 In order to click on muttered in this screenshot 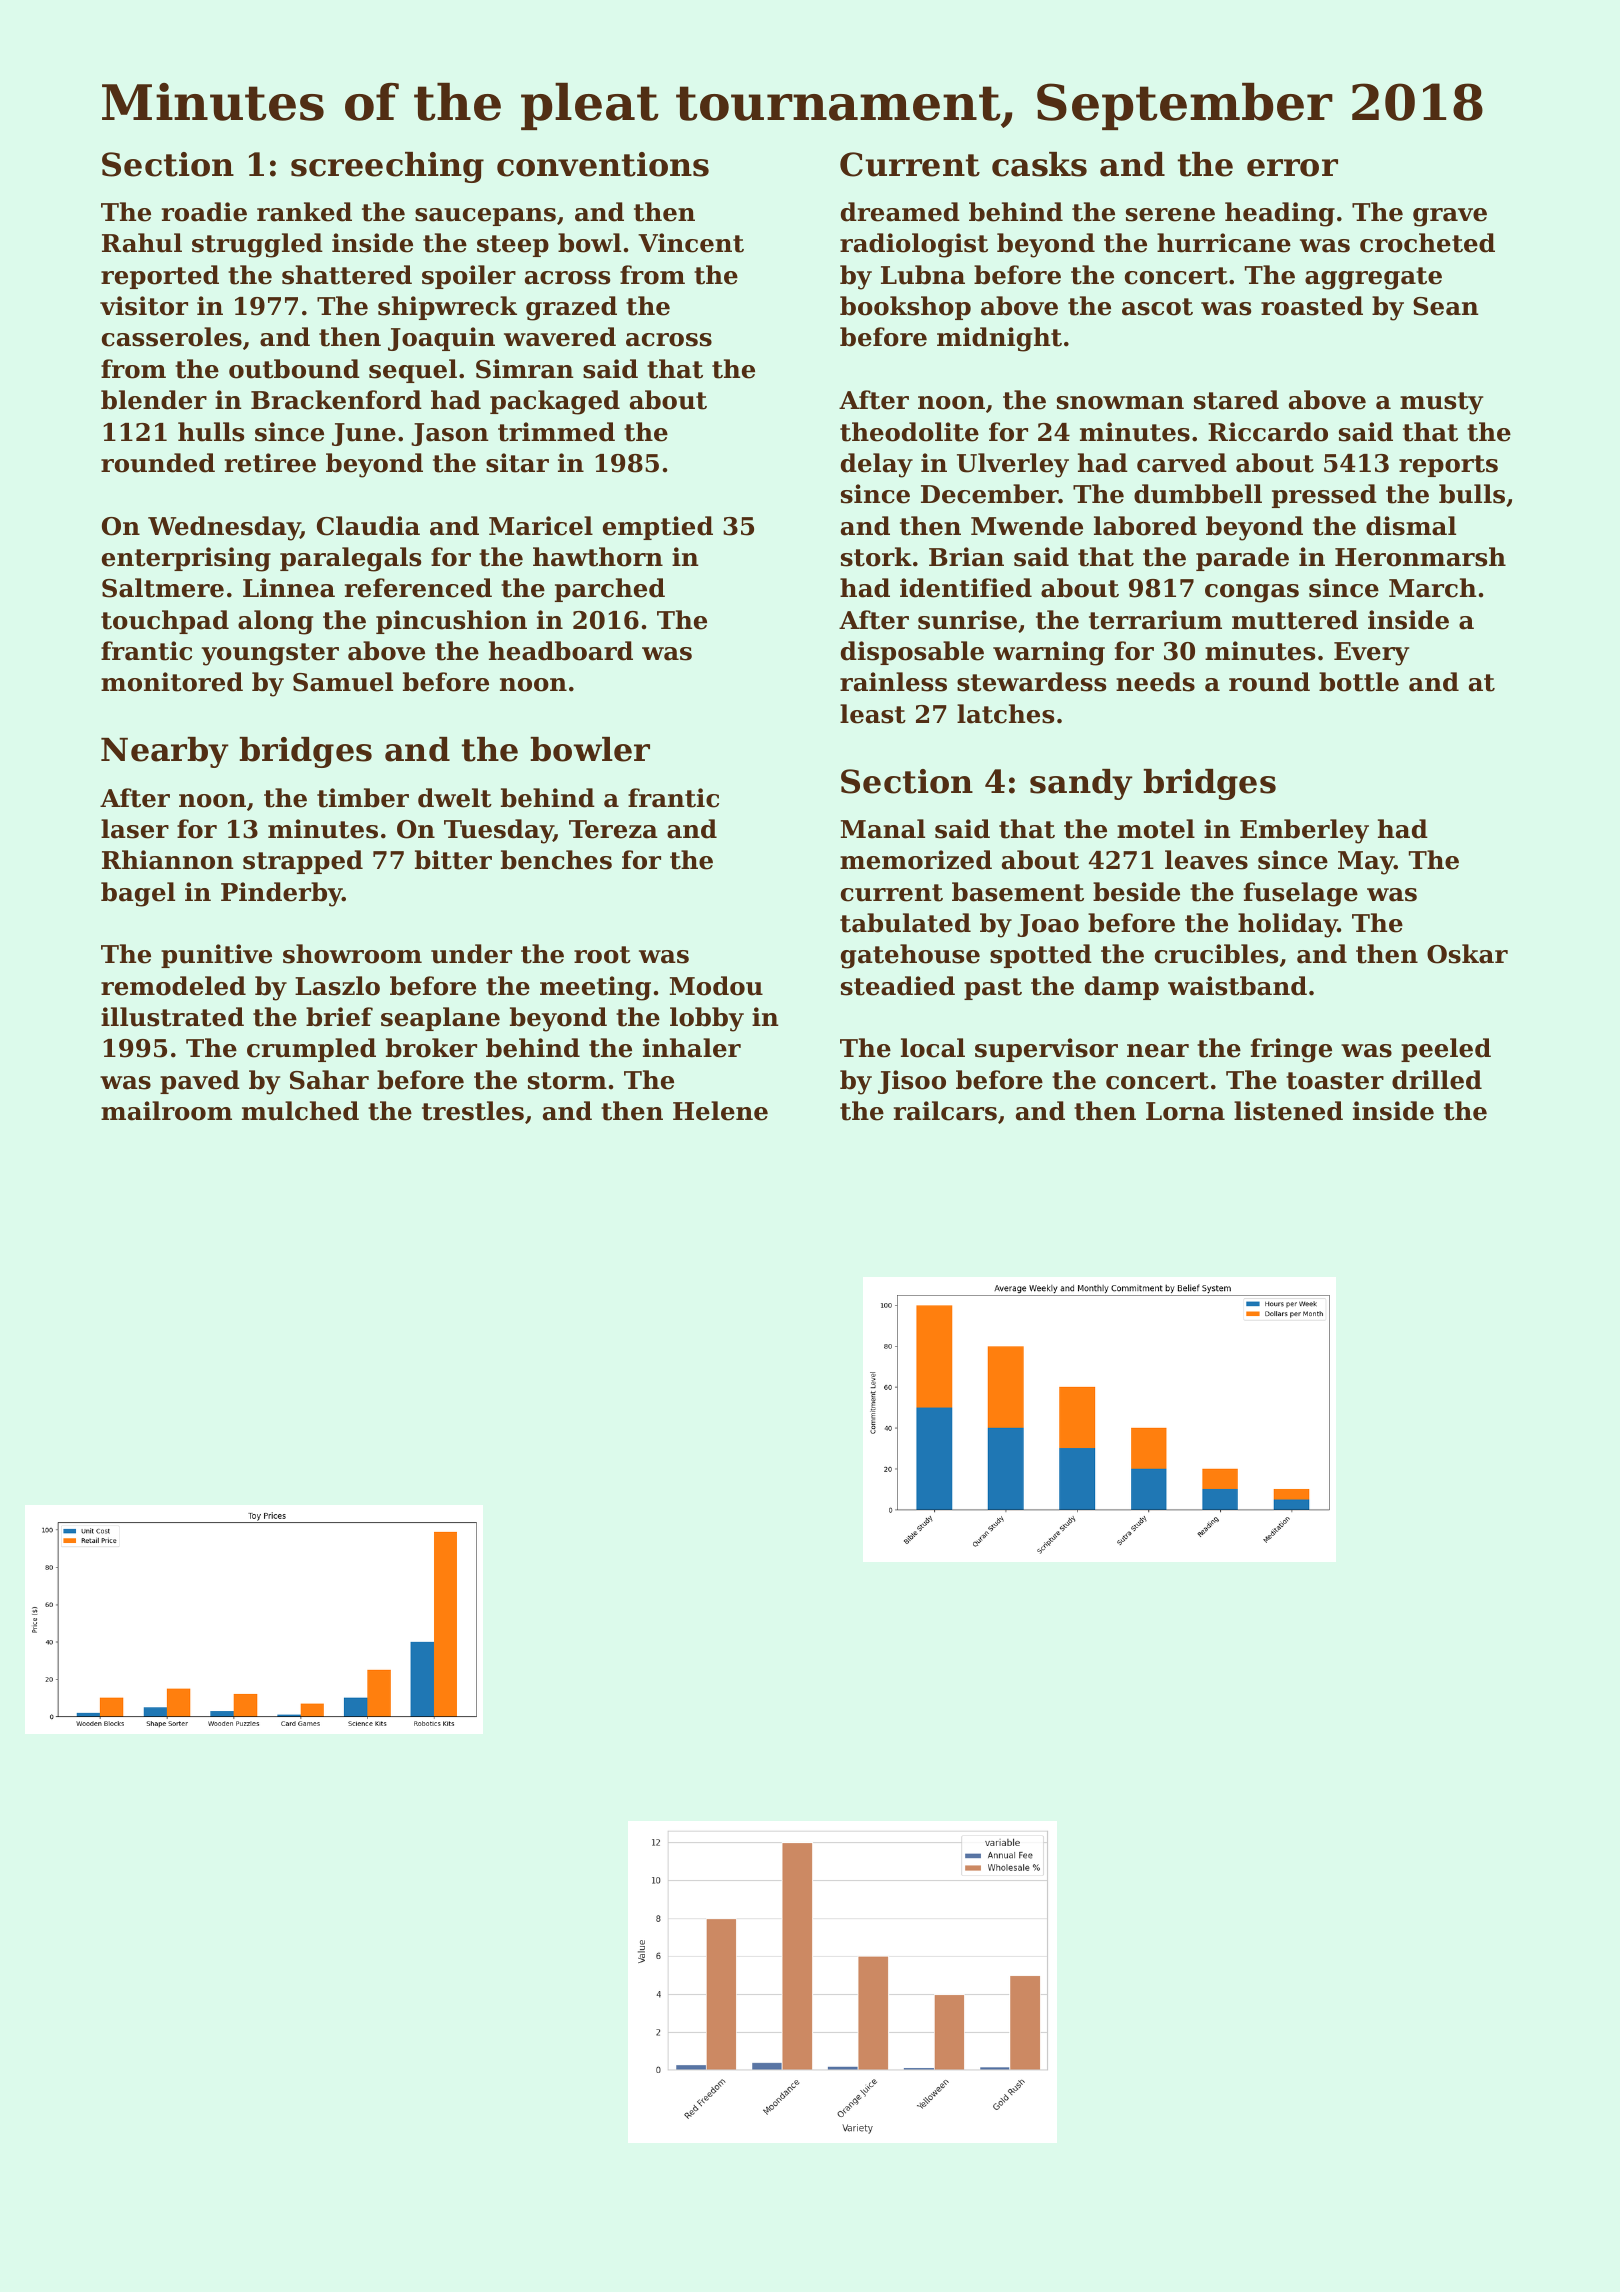, I will do `click(1295, 620)`.
